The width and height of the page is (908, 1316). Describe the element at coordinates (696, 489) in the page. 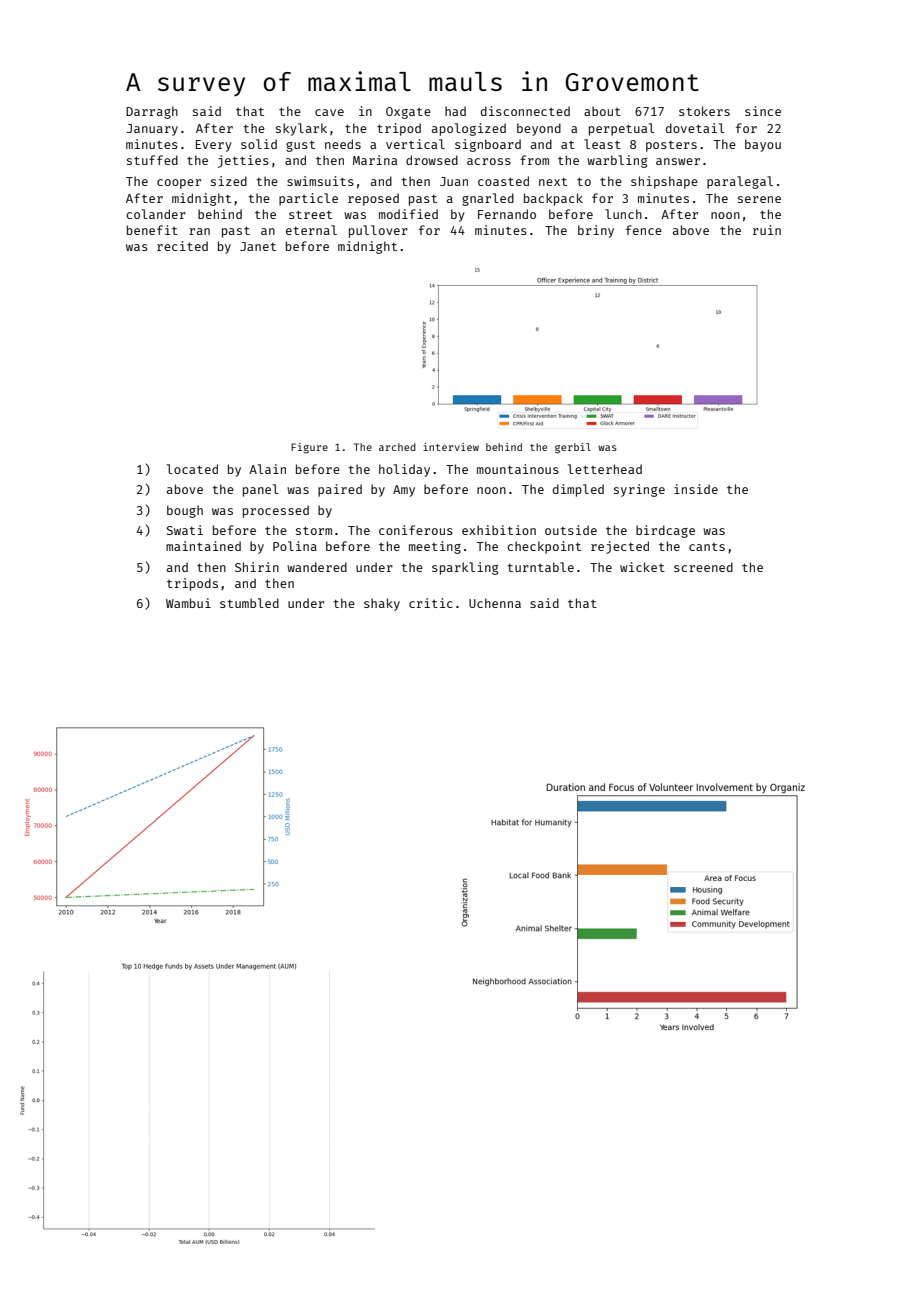

I see `inside` at that location.
